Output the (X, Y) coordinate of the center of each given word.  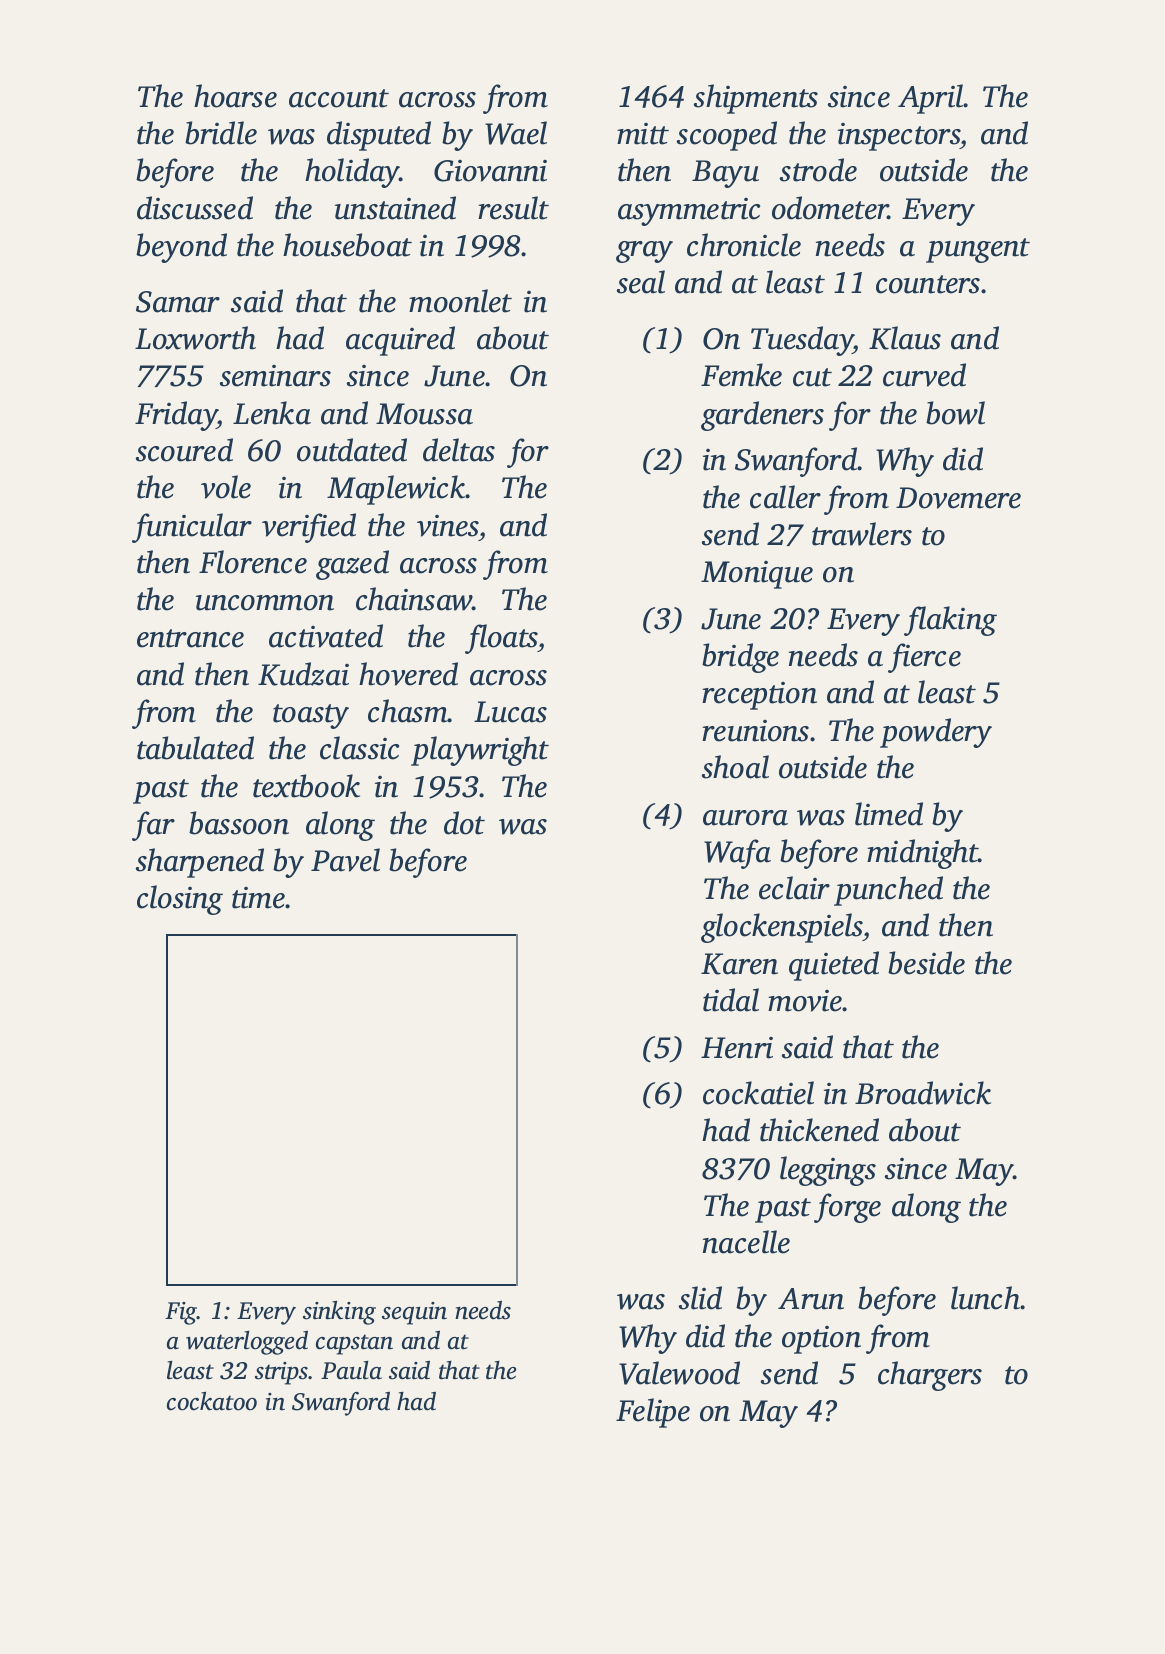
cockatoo (212, 1401)
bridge (740, 658)
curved (924, 375)
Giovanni (490, 171)
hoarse (235, 96)
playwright (480, 751)
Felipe (653, 1413)
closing (180, 900)
